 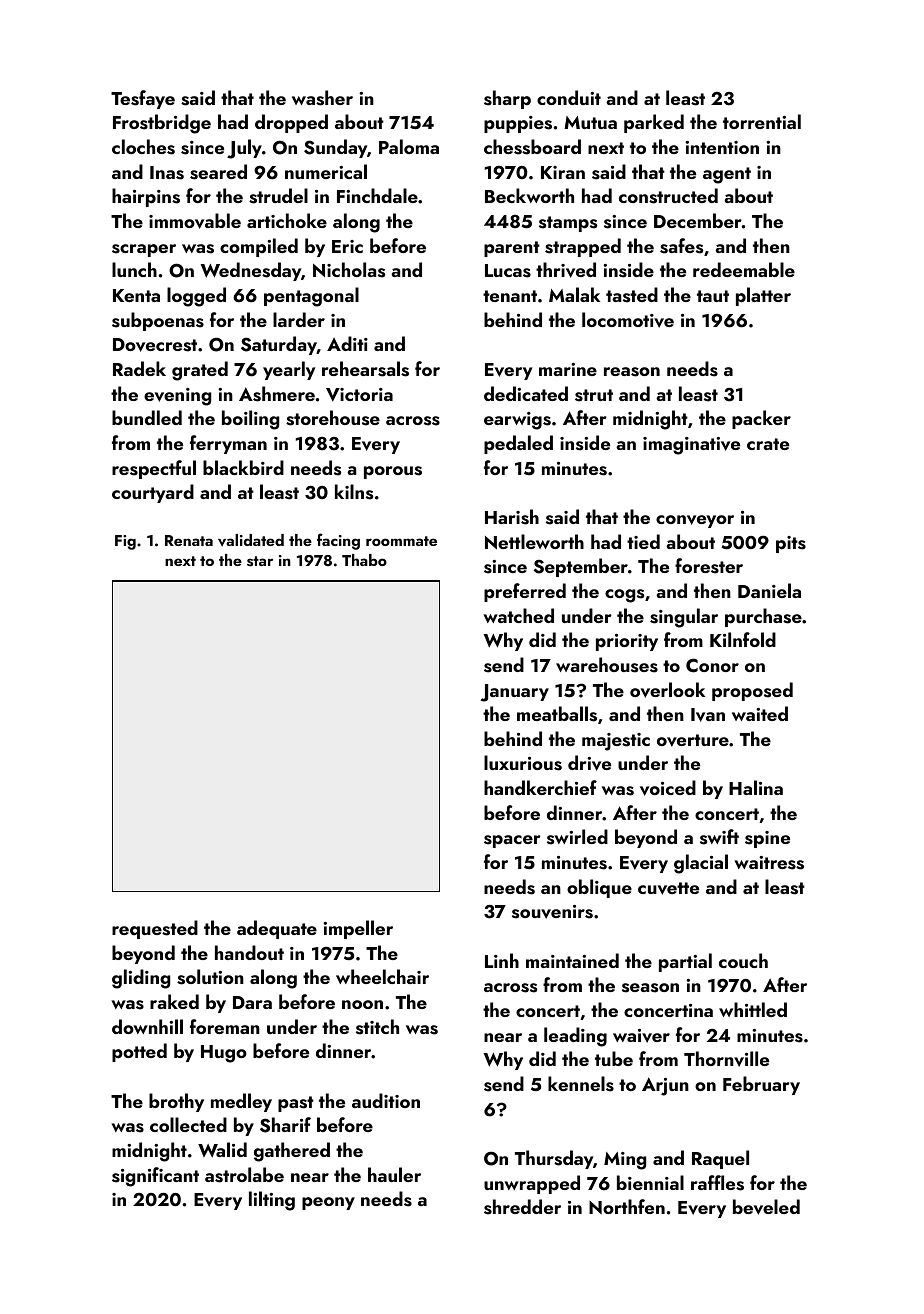 What do you see at coordinates (665, 1086) in the screenshot?
I see `Arjun` at bounding box center [665, 1086].
